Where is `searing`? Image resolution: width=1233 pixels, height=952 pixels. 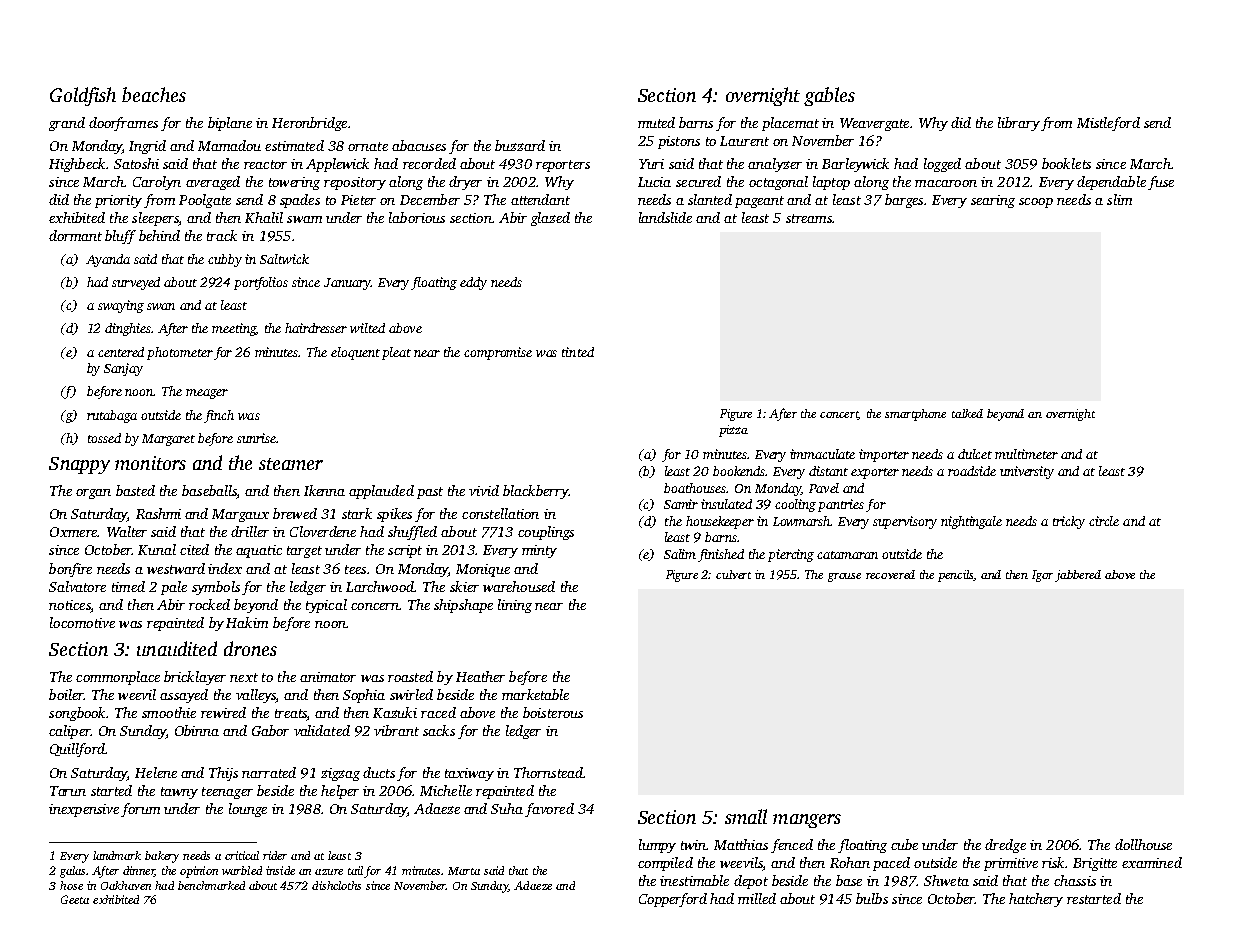 searing is located at coordinates (993, 201).
